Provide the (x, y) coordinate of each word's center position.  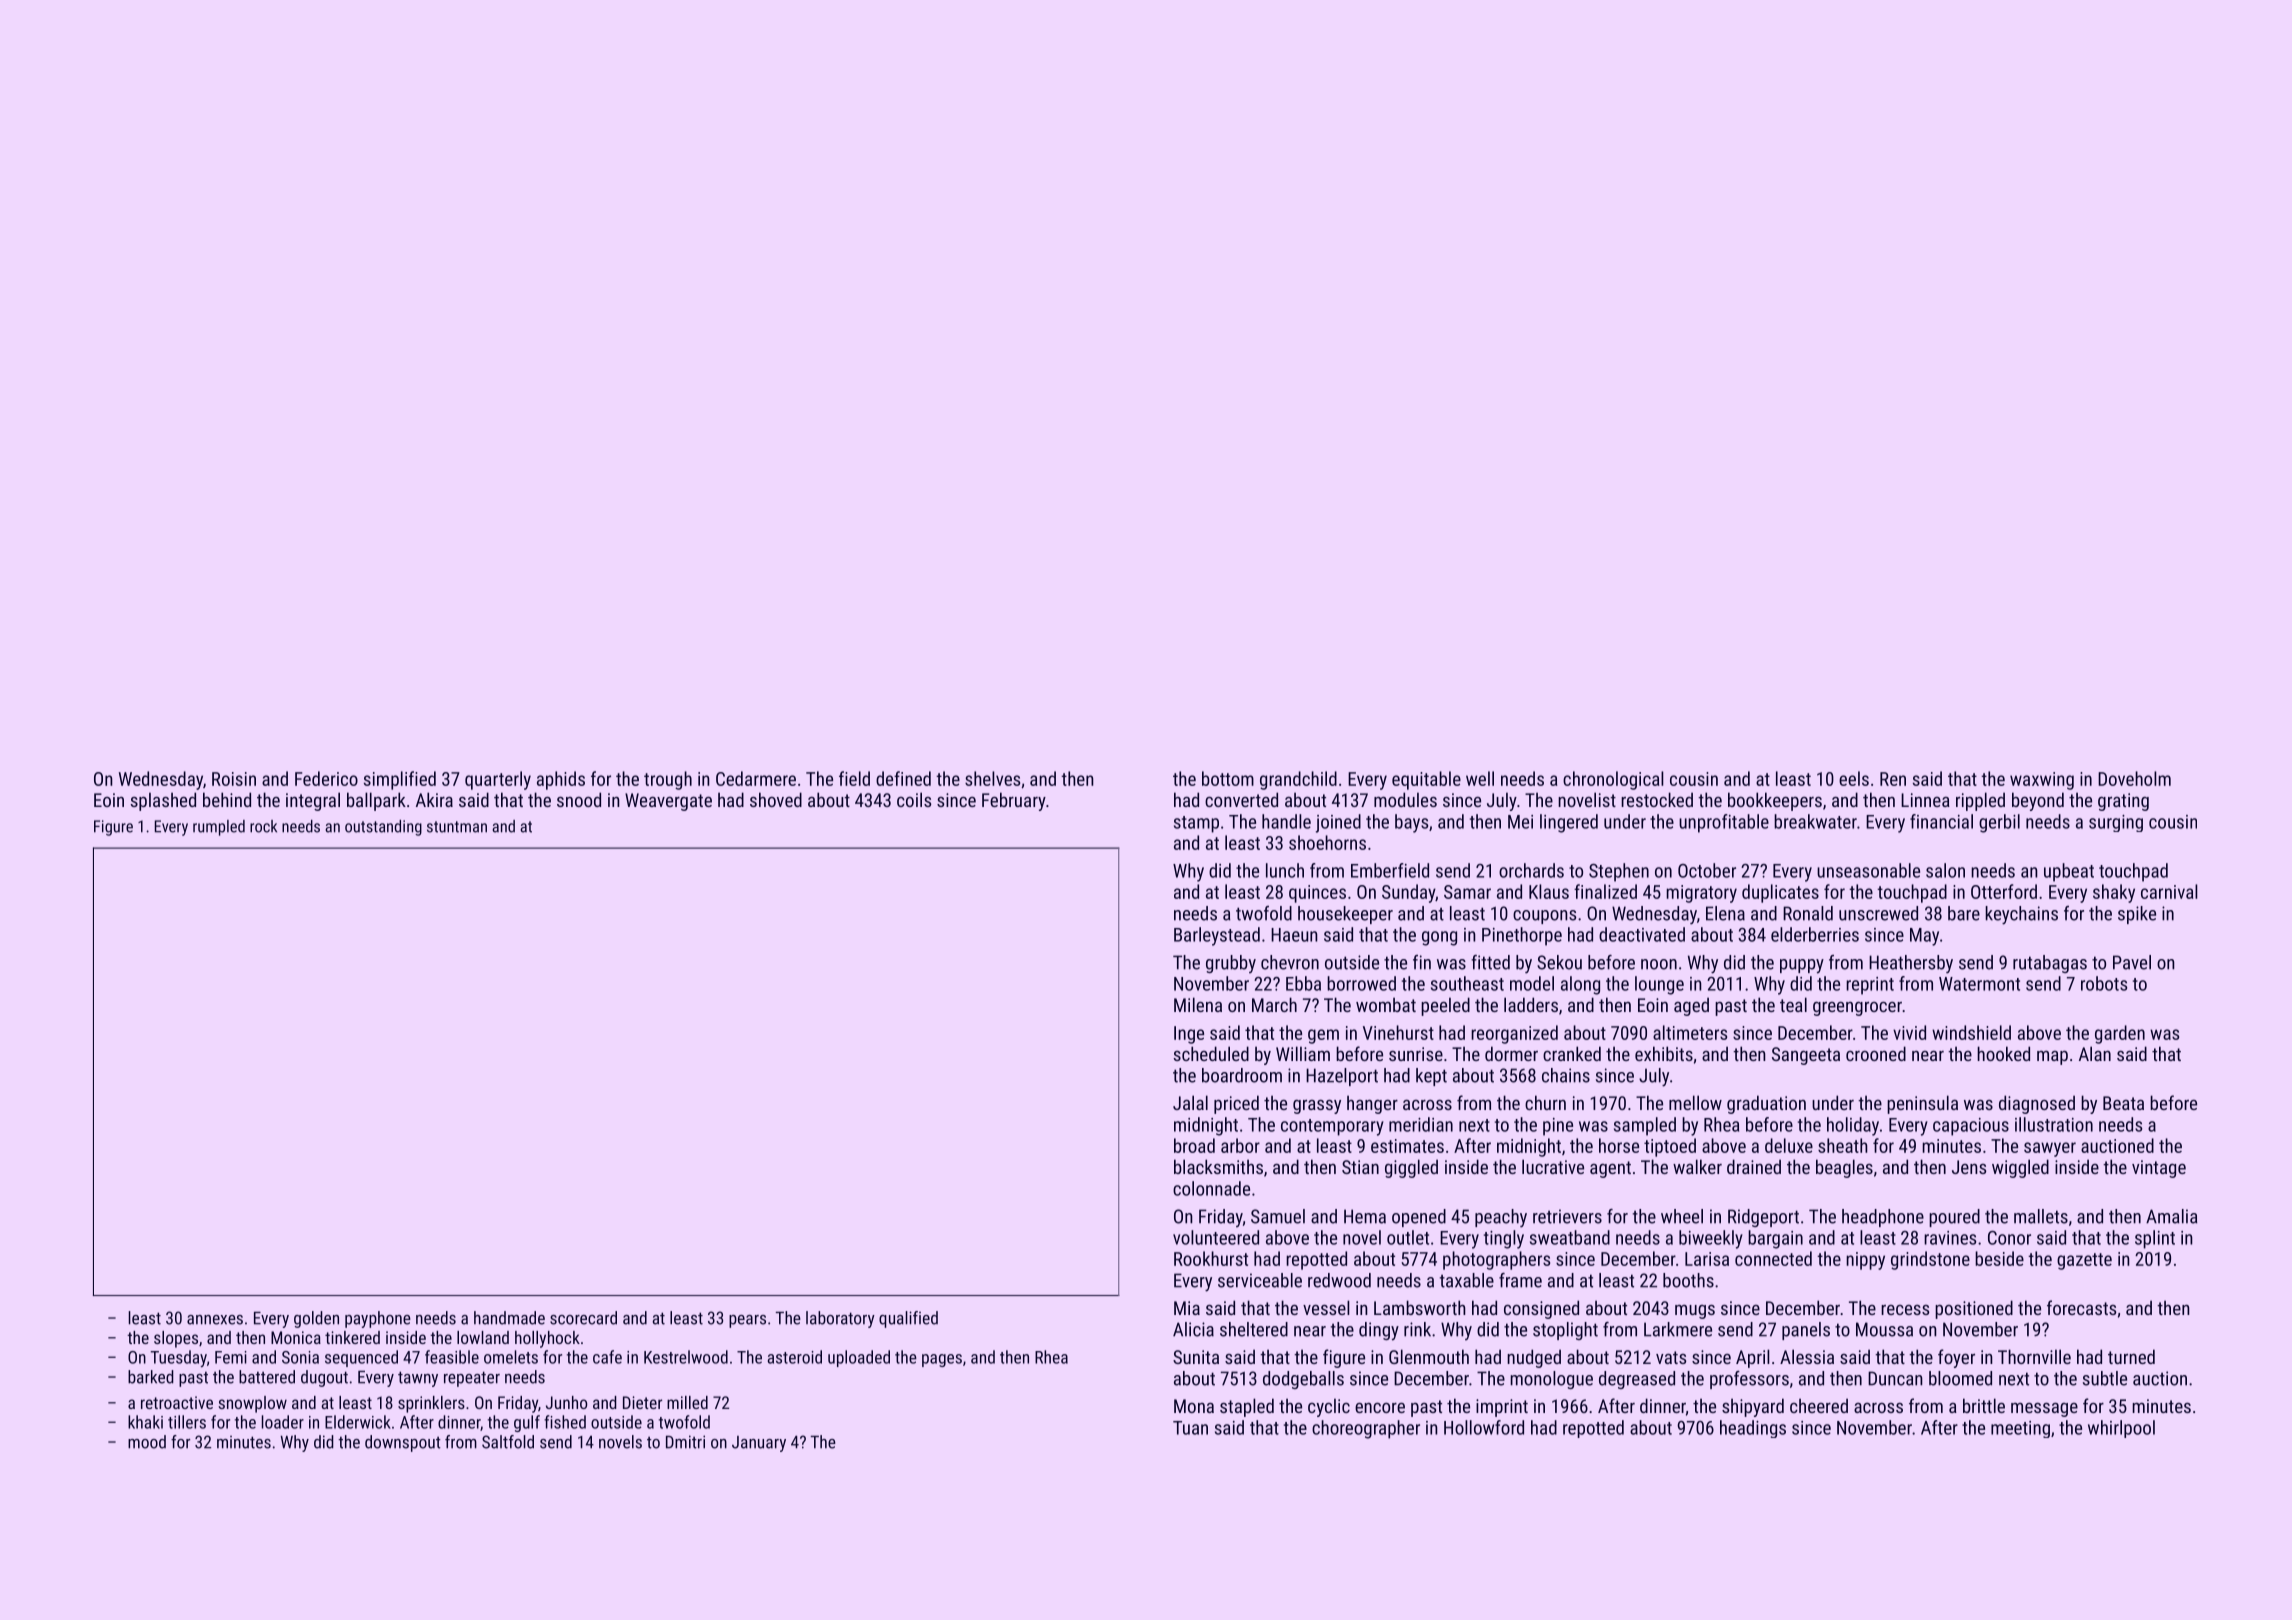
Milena (1198, 1004)
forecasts (2081, 1307)
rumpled (219, 828)
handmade (509, 1318)
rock (263, 826)
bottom (1228, 778)
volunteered (1216, 1237)
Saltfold (508, 1442)
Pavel (2132, 962)
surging (2116, 823)
